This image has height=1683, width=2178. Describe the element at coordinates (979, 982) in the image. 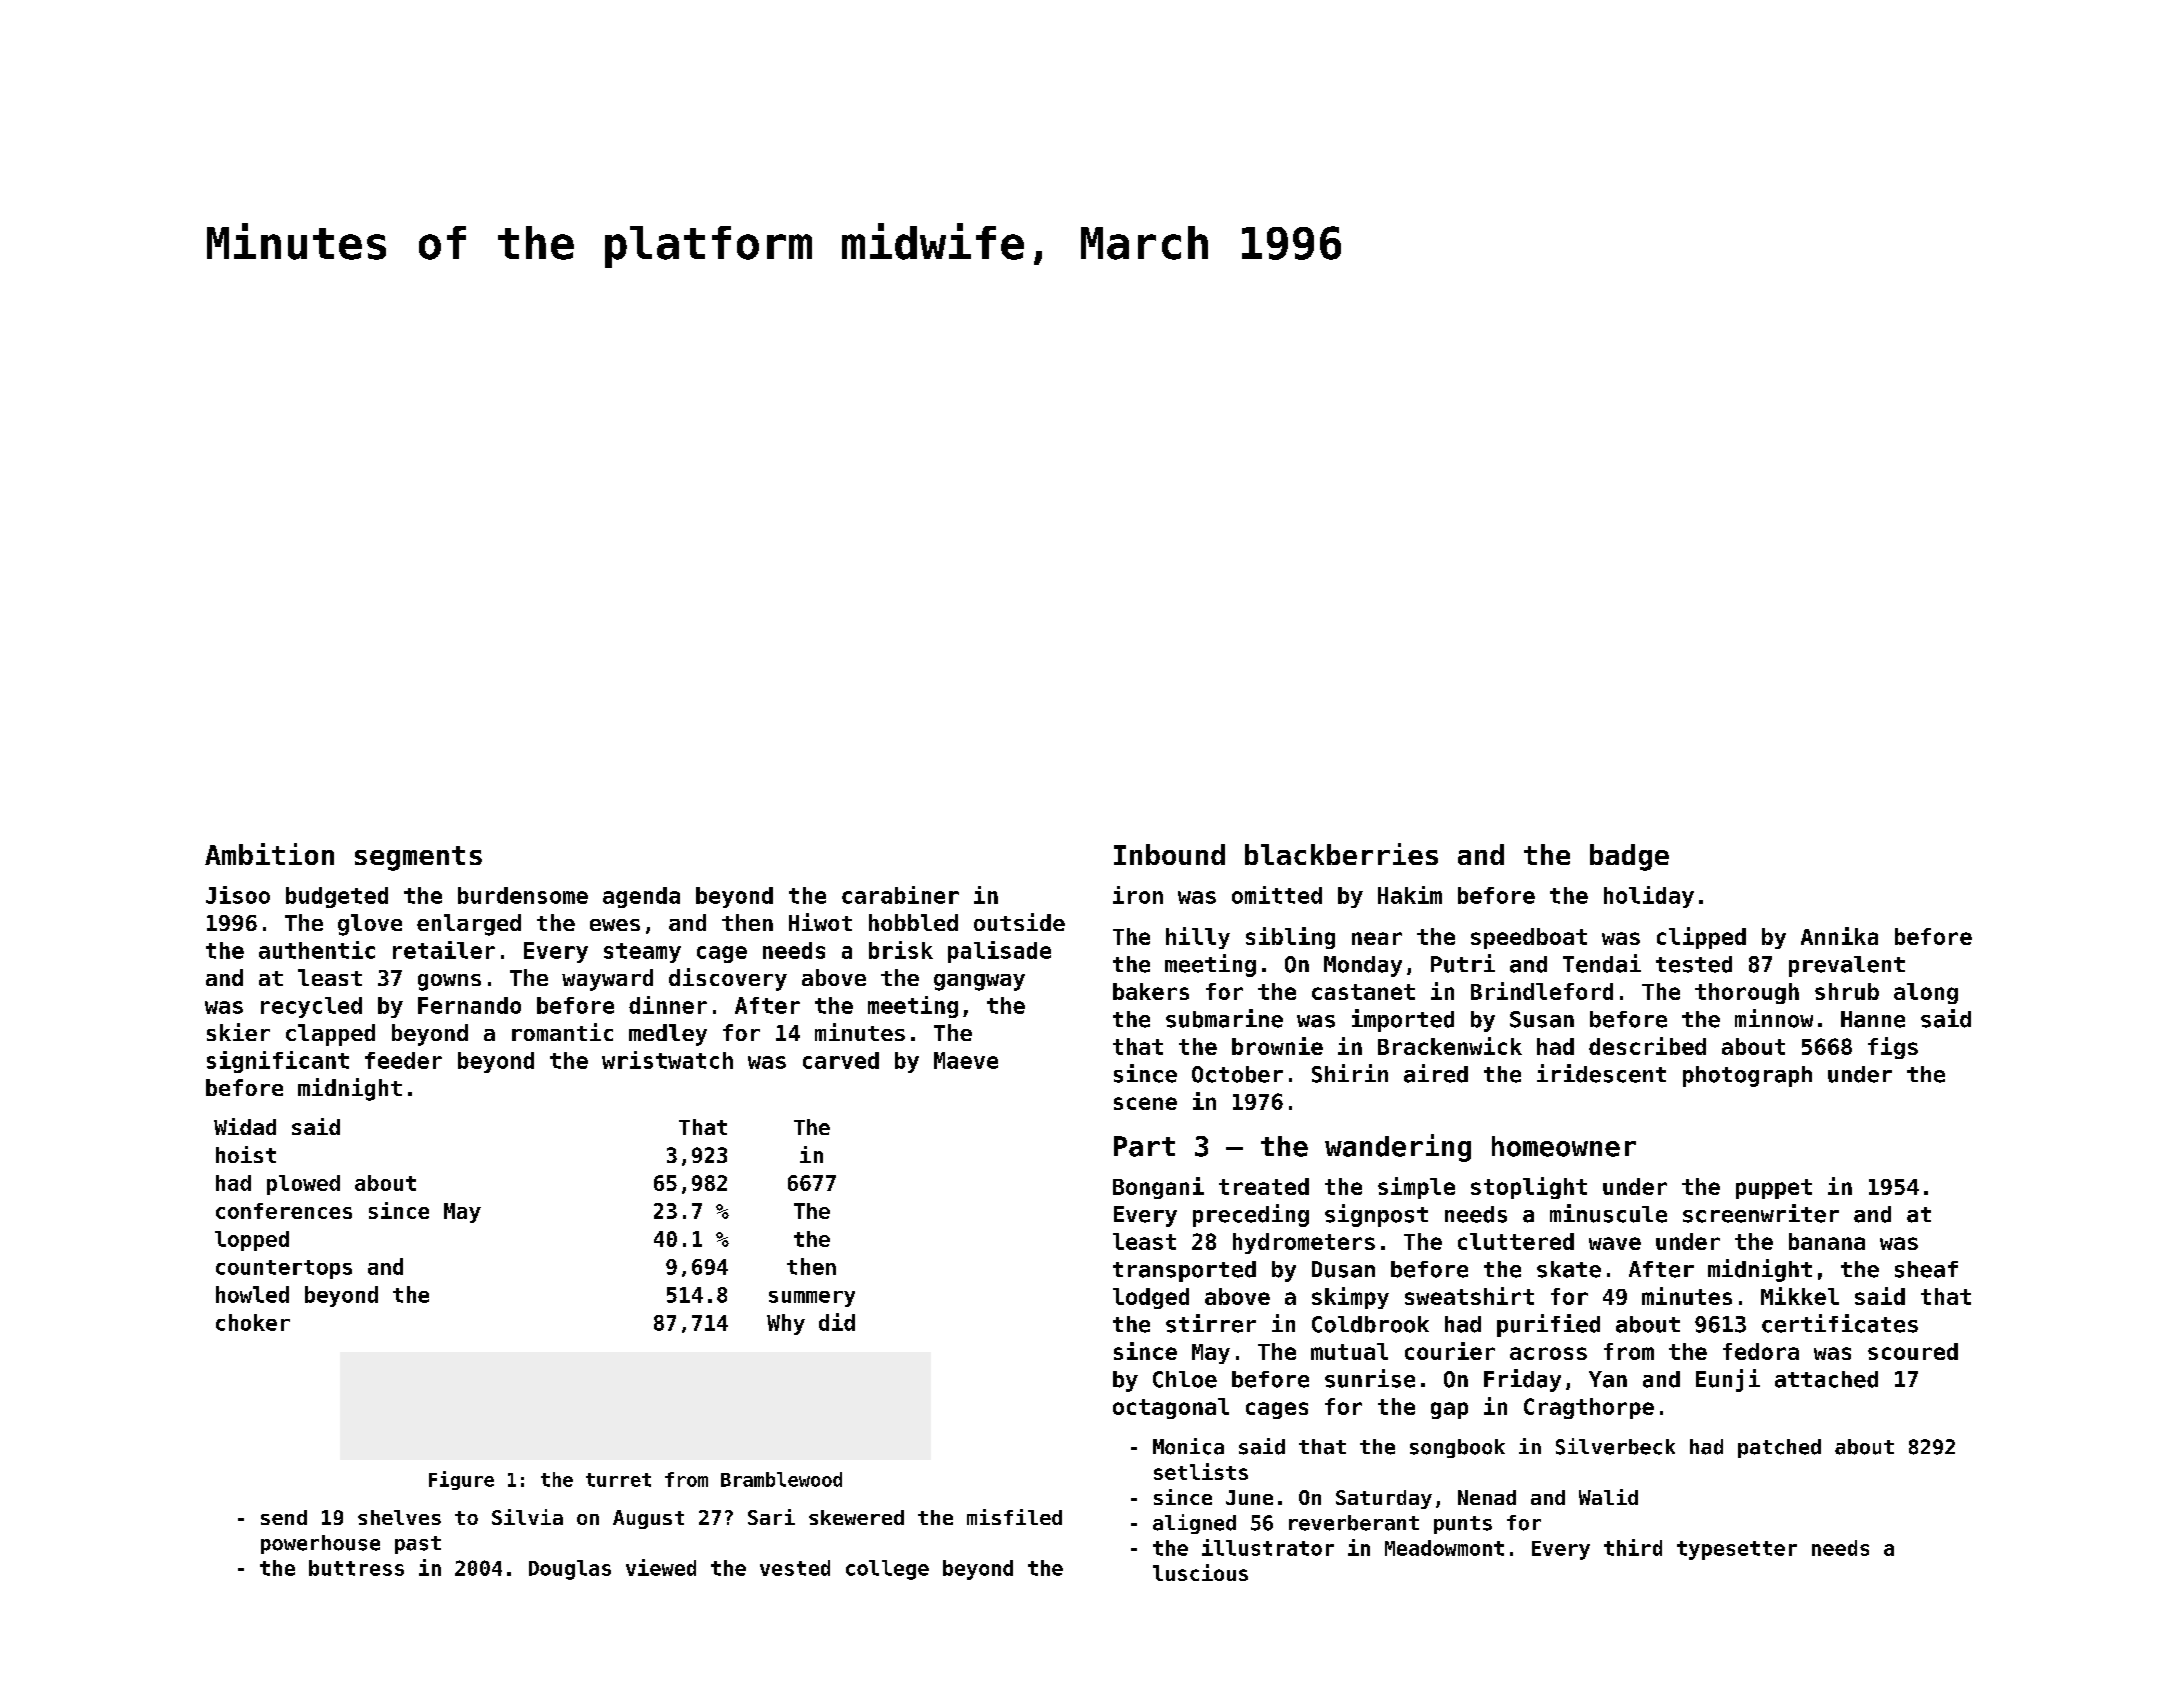

I see `gangway` at that location.
